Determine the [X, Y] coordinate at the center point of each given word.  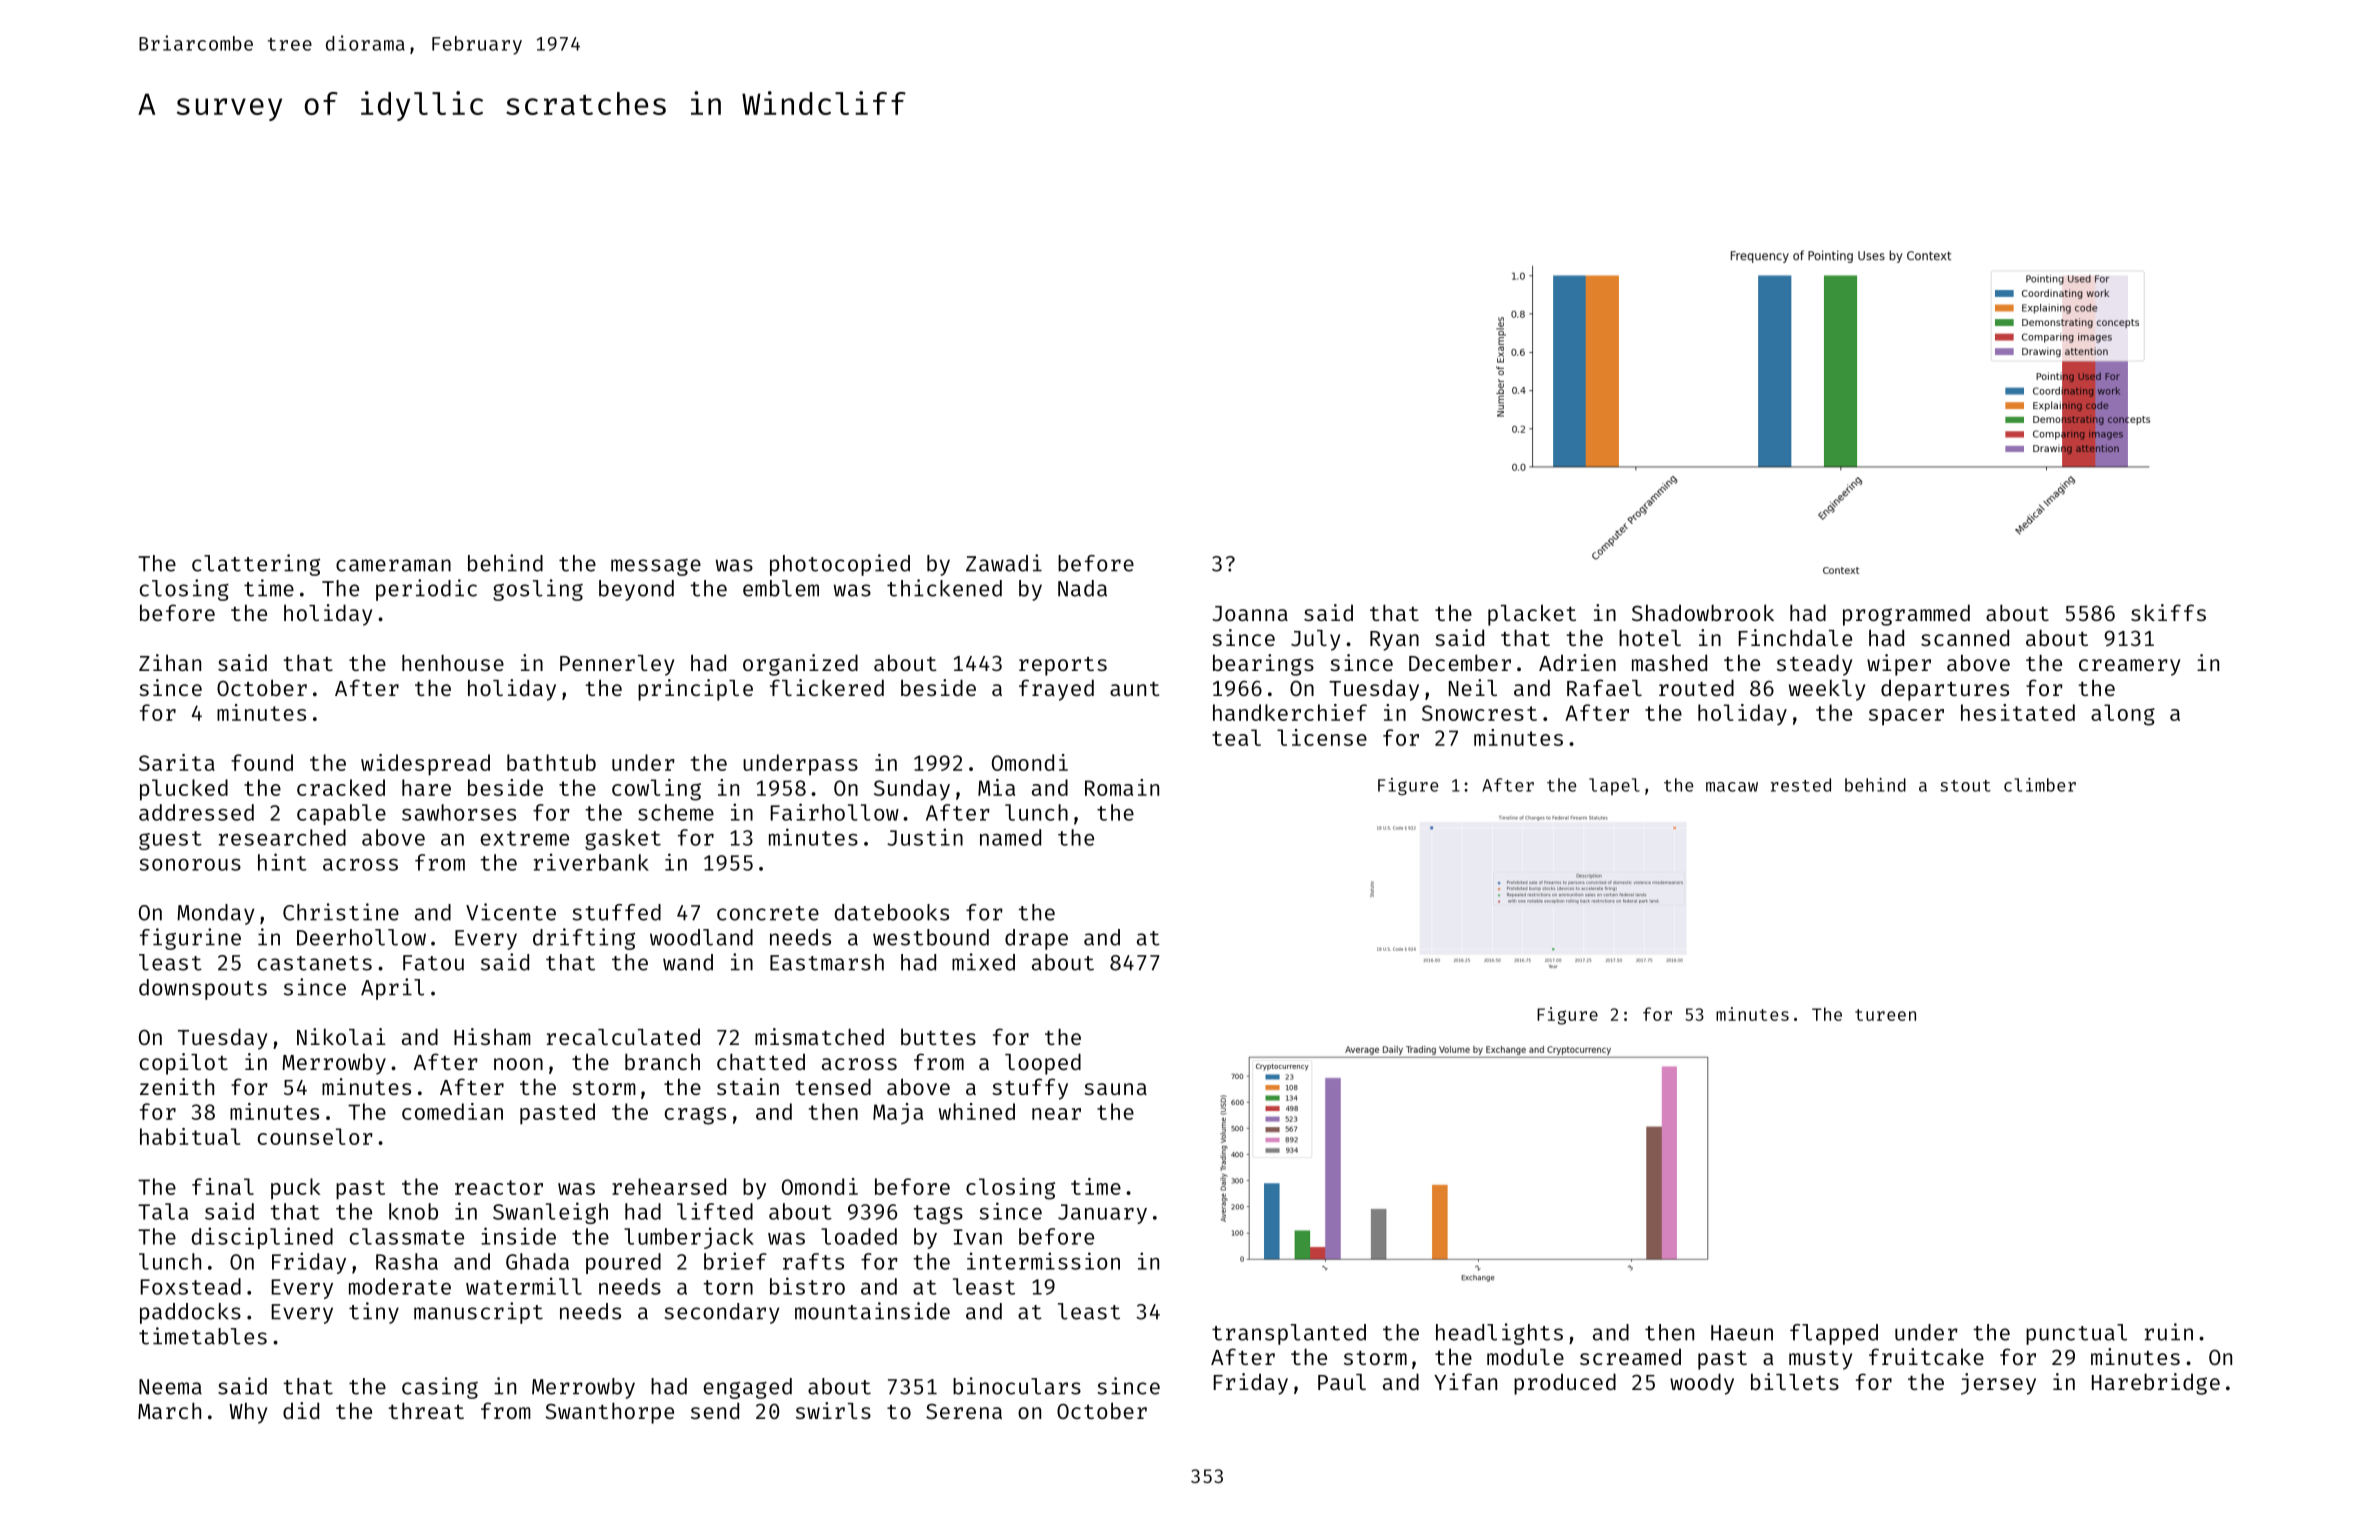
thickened [944, 588]
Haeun [1742, 1333]
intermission [1043, 1261]
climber [2040, 785]
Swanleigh [550, 1213]
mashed [1669, 662]
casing [440, 1388]
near [1056, 1114]
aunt [1135, 689]
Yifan [1465, 1381]
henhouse [453, 662]
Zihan [170, 662]
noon [518, 1064]
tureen [1885, 1015]
